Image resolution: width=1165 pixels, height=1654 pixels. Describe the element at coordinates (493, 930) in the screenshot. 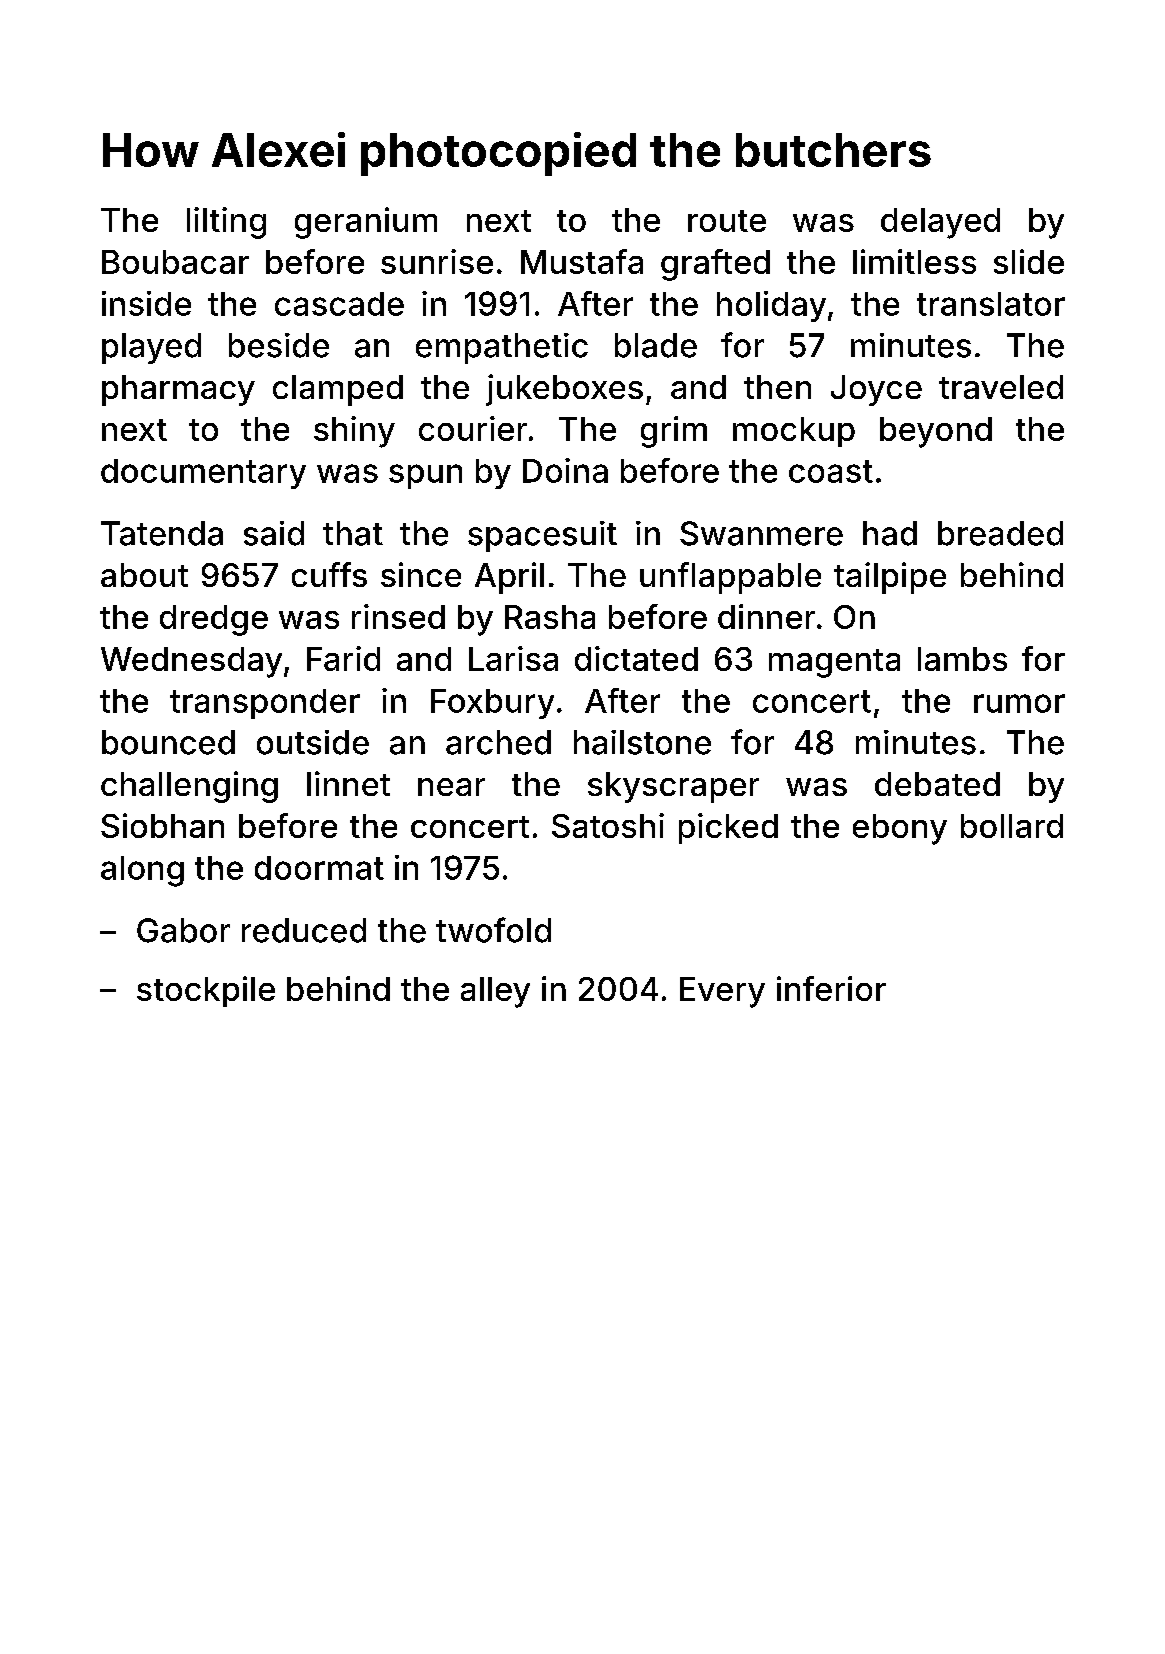

I see `twofold` at that location.
